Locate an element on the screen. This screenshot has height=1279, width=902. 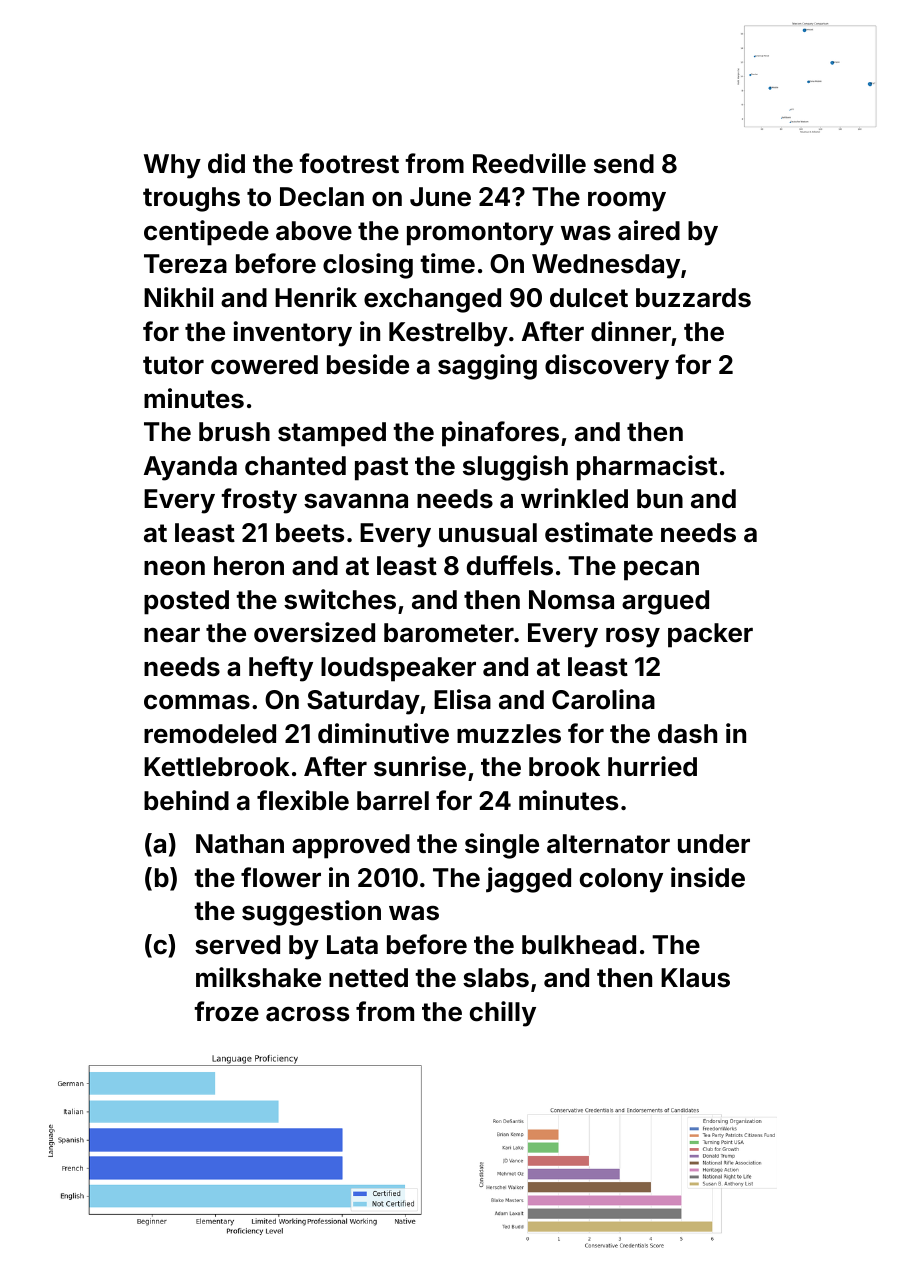
frosty is located at coordinates (259, 501).
